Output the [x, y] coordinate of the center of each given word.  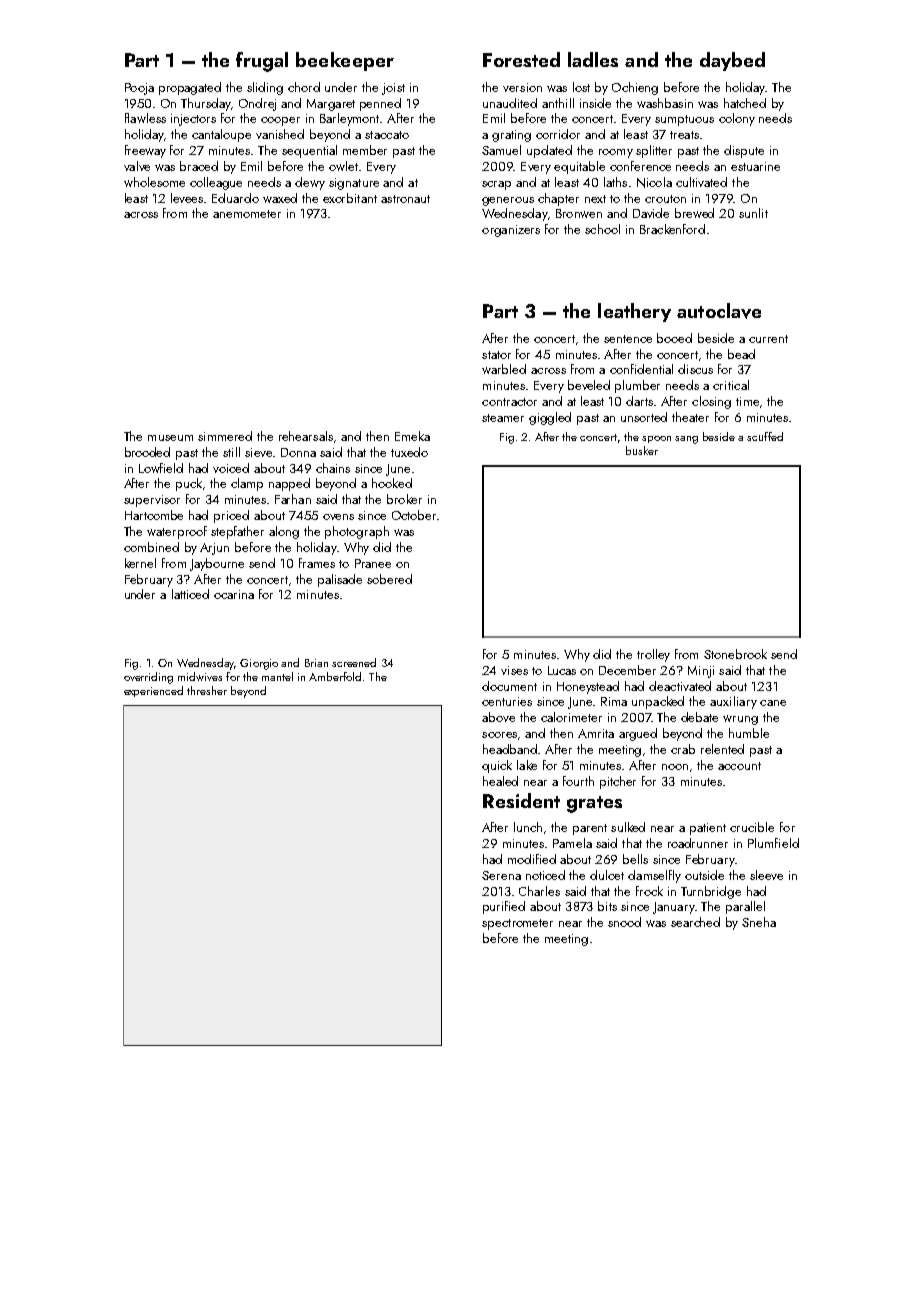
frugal [262, 62]
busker [642, 450]
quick [497, 766]
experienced [153, 691]
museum [170, 438]
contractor [509, 402]
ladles [593, 59]
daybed [732, 61]
